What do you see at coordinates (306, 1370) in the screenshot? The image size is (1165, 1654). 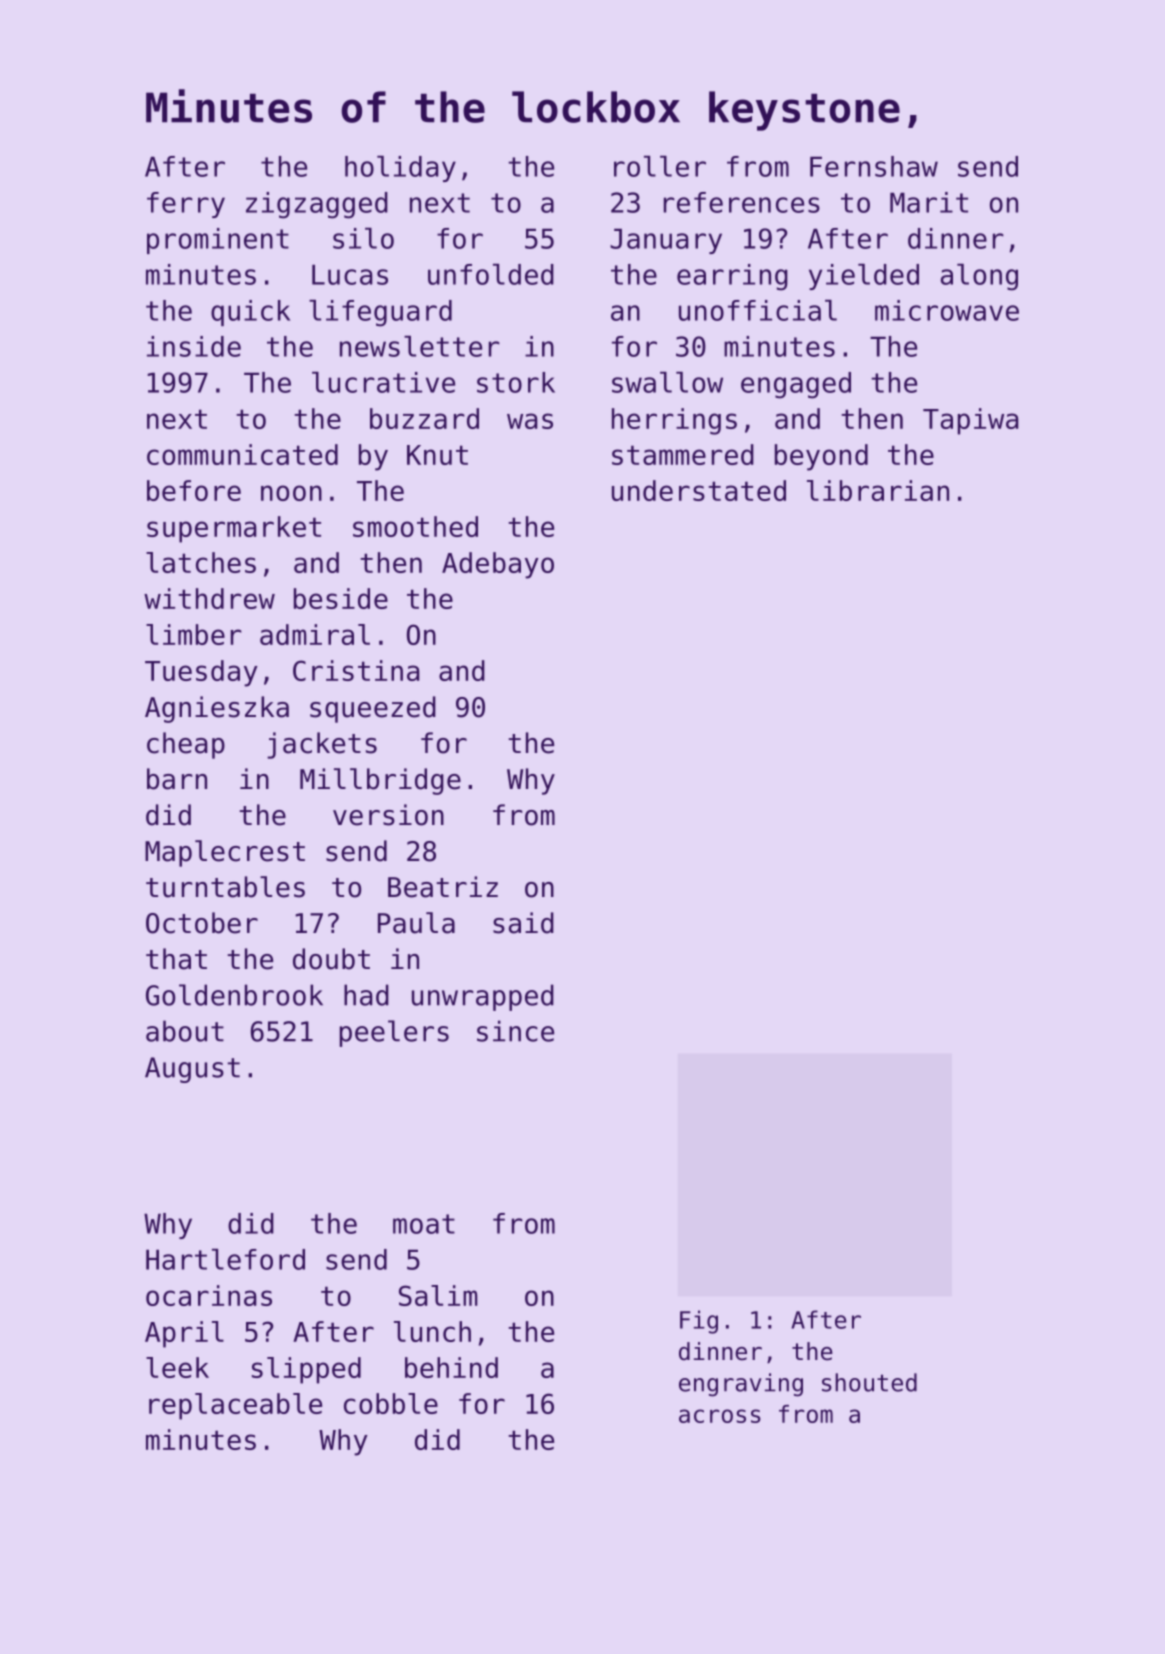 I see `slipped` at bounding box center [306, 1370].
